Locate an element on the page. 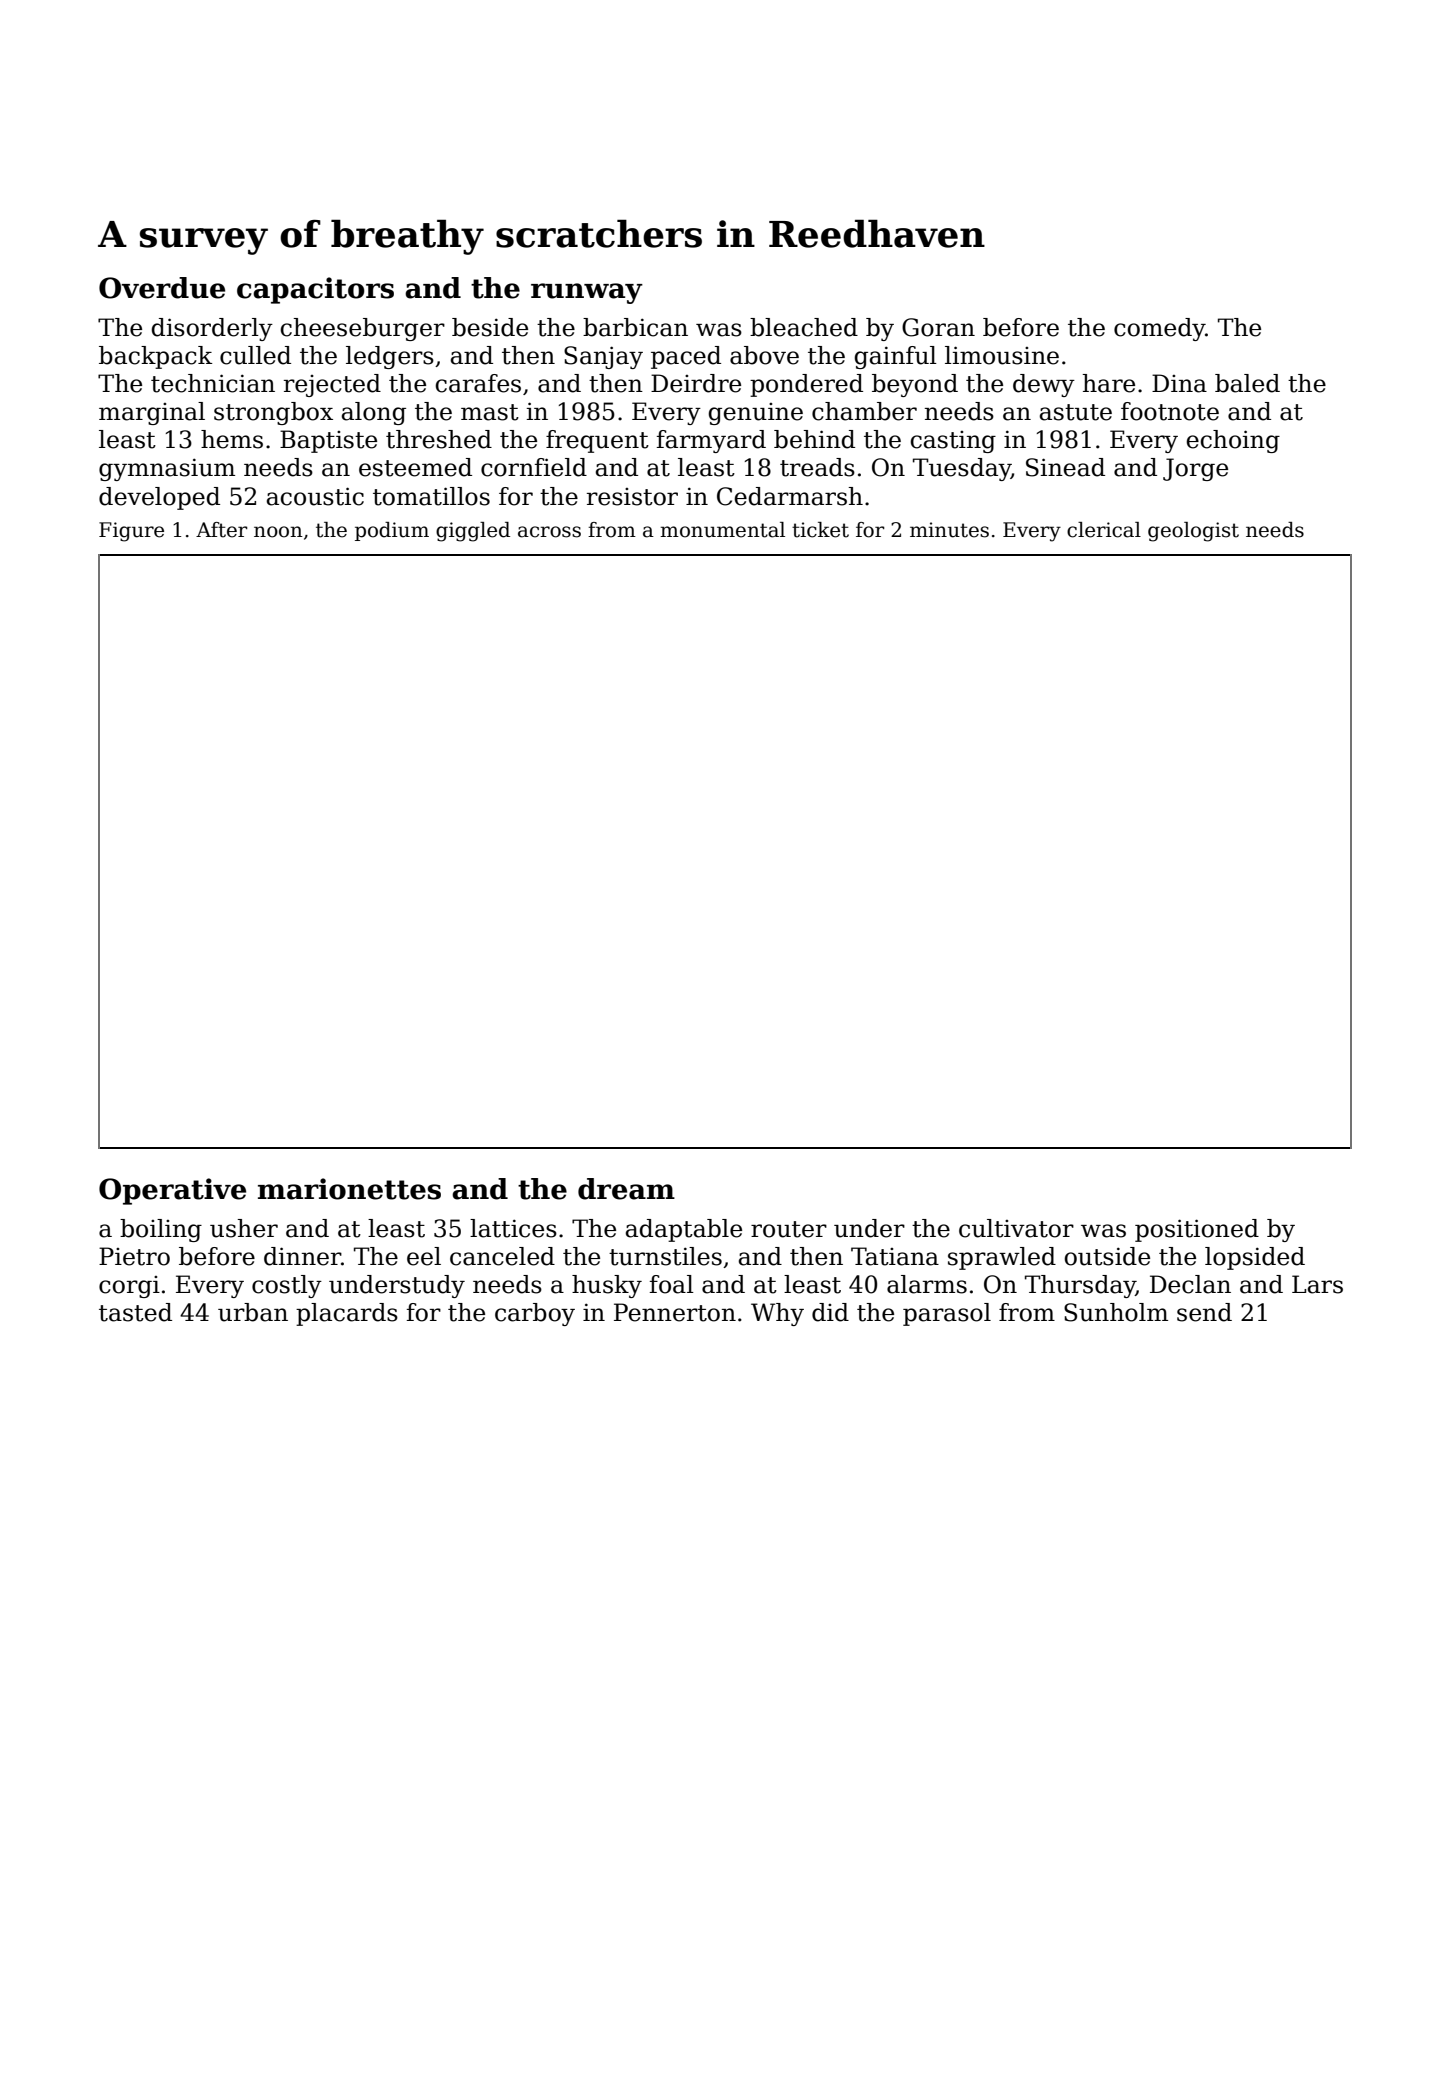 Image resolution: width=1450 pixels, height=2100 pixels. lopsided is located at coordinates (1255, 1258).
